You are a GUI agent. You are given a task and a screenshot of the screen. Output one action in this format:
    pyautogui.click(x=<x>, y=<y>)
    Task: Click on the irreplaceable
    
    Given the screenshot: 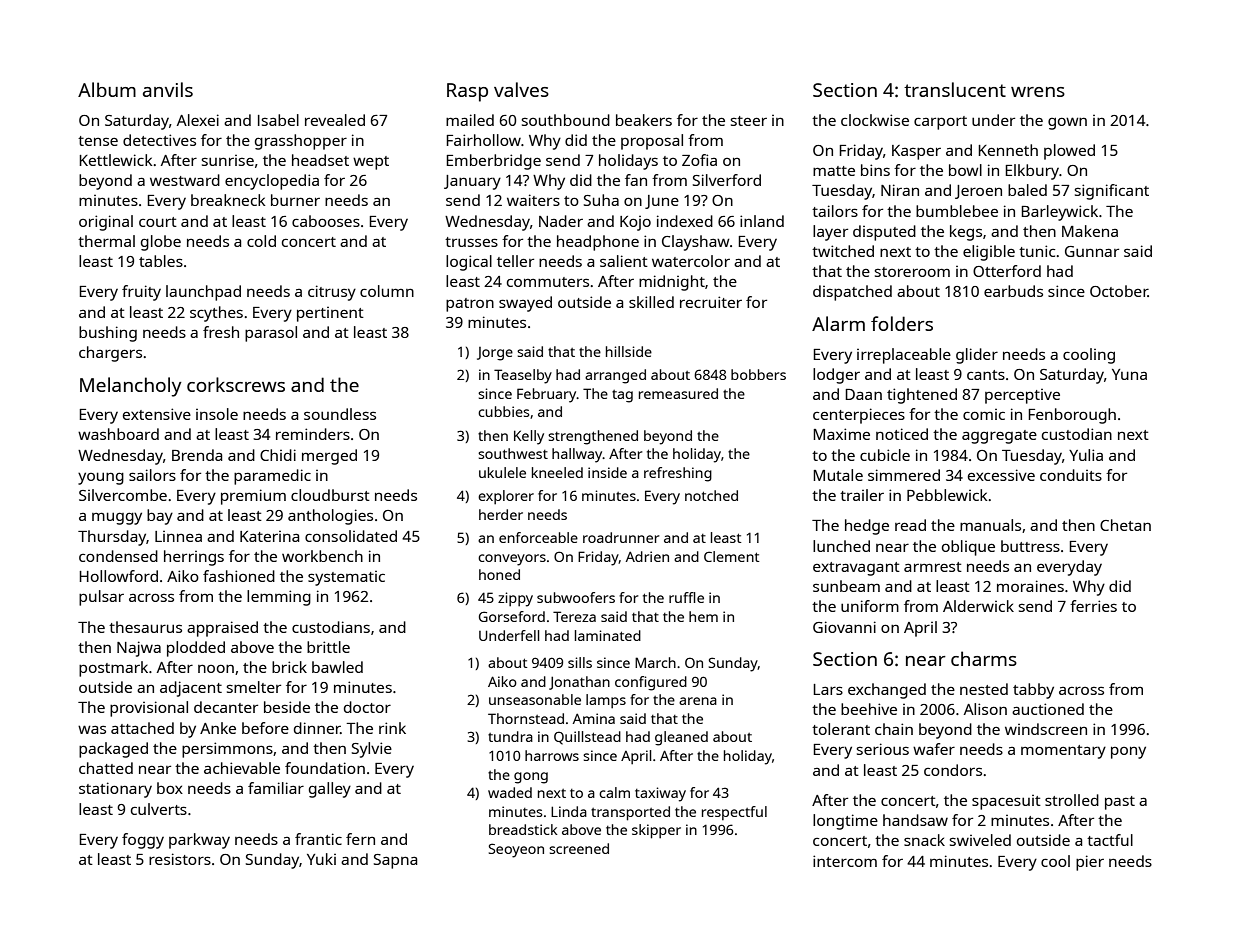 What is the action you would take?
    pyautogui.click(x=904, y=356)
